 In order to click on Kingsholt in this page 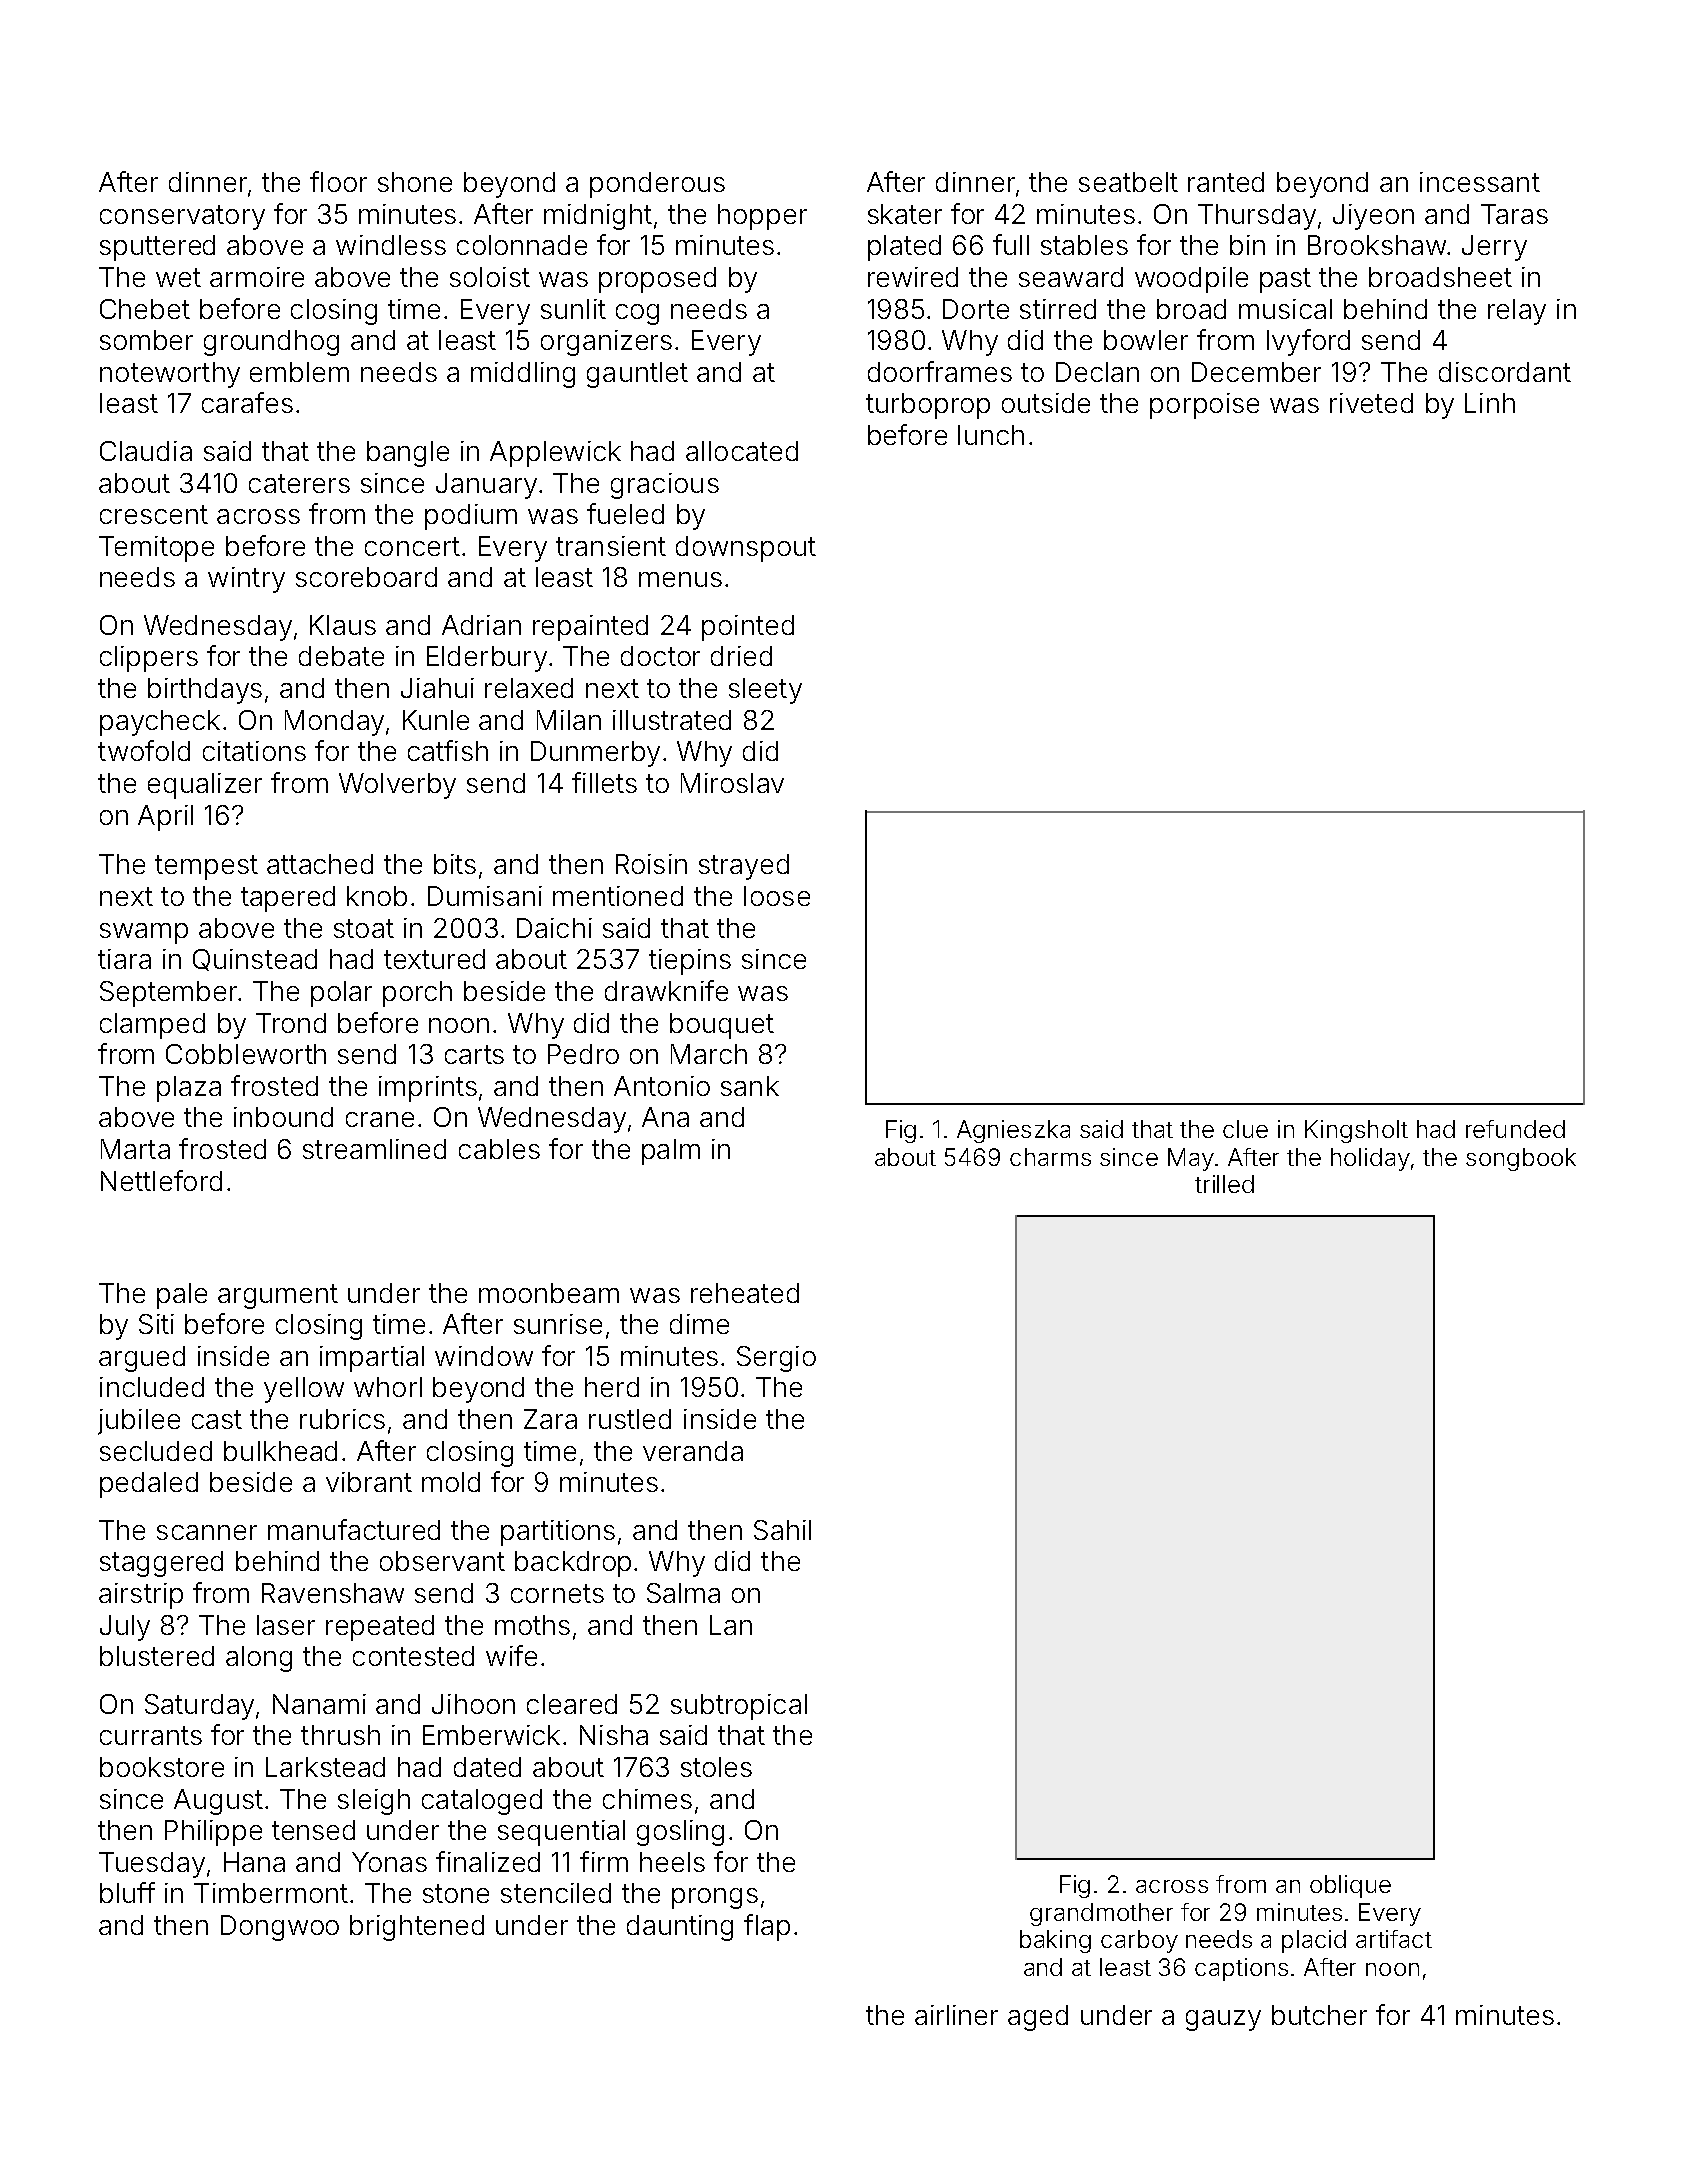, I will do `click(1356, 1131)`.
